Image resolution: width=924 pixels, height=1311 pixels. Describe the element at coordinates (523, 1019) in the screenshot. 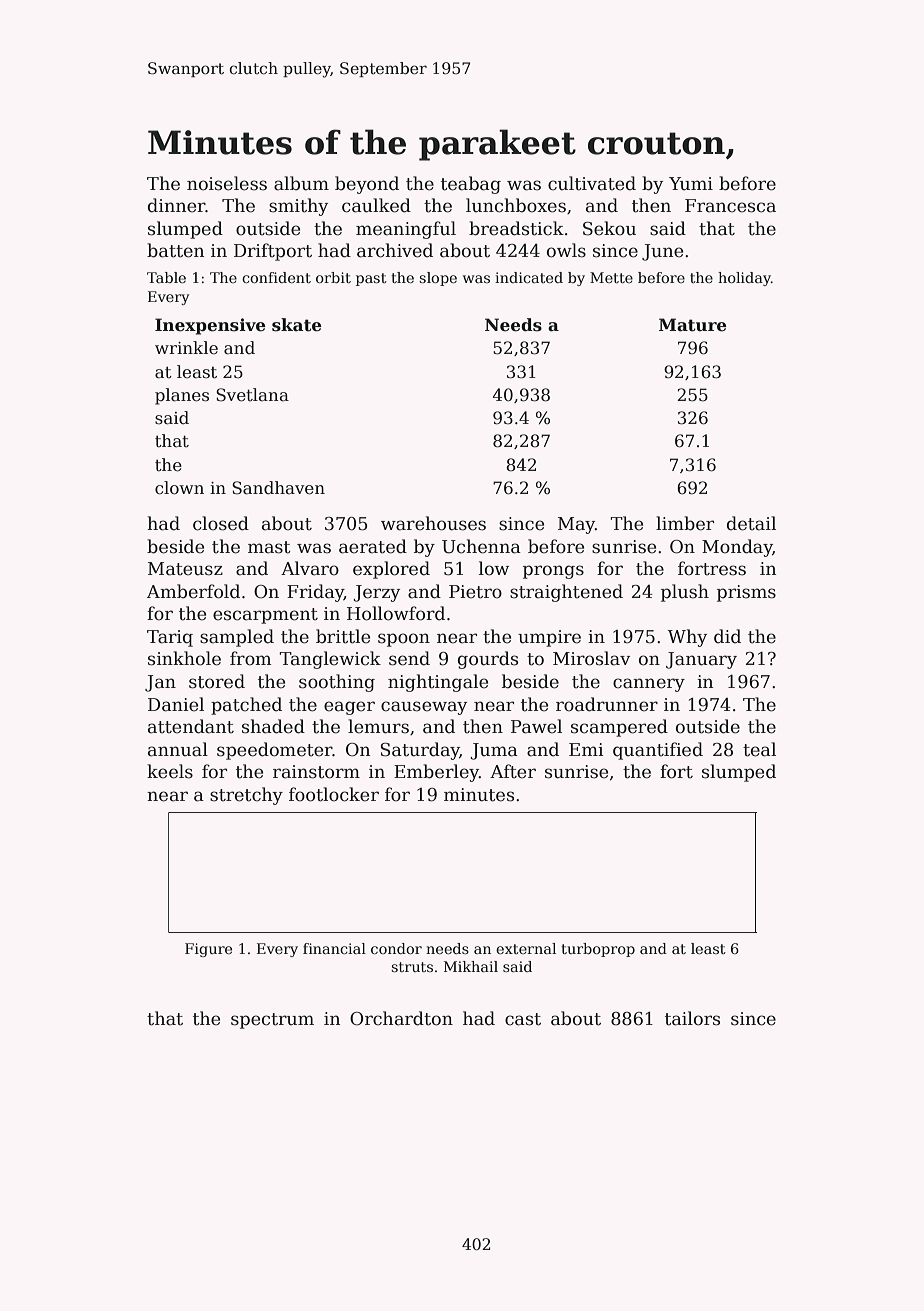

I see `cast` at that location.
